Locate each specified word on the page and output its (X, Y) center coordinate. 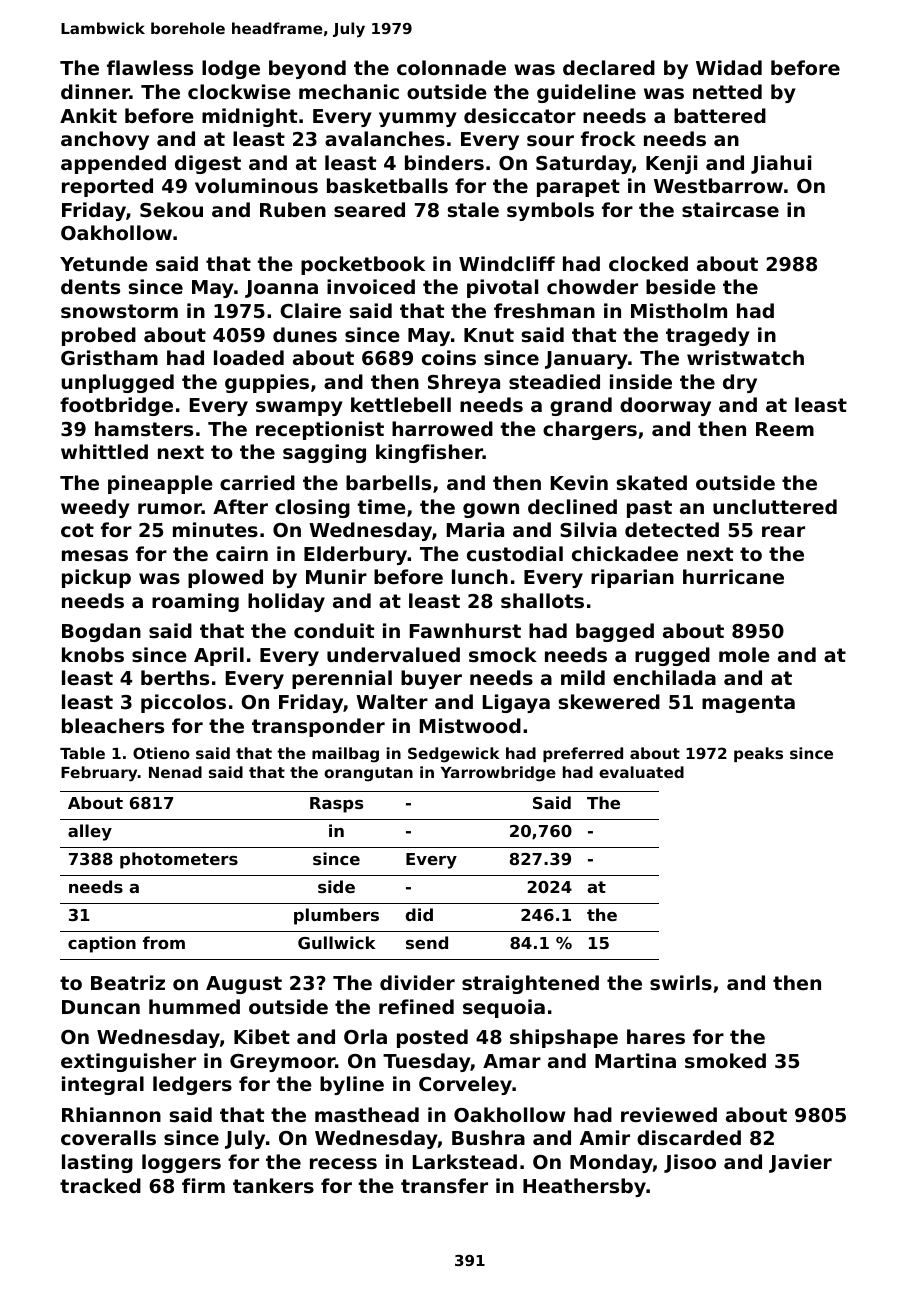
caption (102, 944)
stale (473, 210)
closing (312, 508)
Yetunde (104, 263)
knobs (93, 654)
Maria (475, 529)
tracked (100, 1185)
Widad (729, 67)
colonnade (451, 67)
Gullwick (337, 942)
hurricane (733, 576)
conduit (334, 630)
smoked (725, 1061)
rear (783, 531)
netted (727, 91)
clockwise (239, 92)
